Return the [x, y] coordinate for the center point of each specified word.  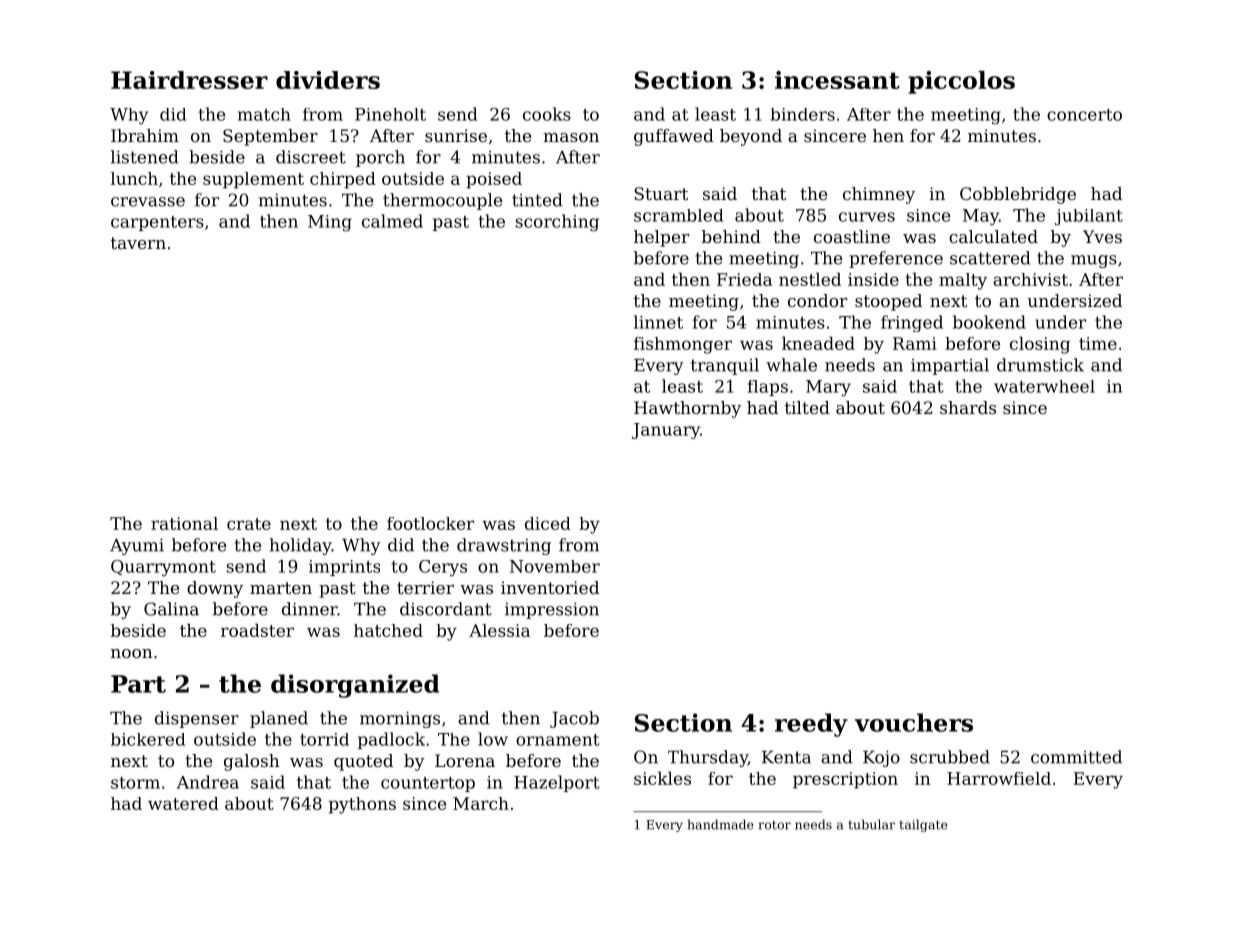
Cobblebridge [1018, 195]
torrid [324, 739]
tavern [138, 243]
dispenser [197, 719]
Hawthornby [687, 409]
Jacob [574, 719]
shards [968, 407]
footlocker [430, 523]
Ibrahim [145, 135]
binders [802, 114]
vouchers [914, 722]
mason [571, 137]
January [666, 431]
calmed [392, 221]
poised [494, 180]
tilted [807, 407]
